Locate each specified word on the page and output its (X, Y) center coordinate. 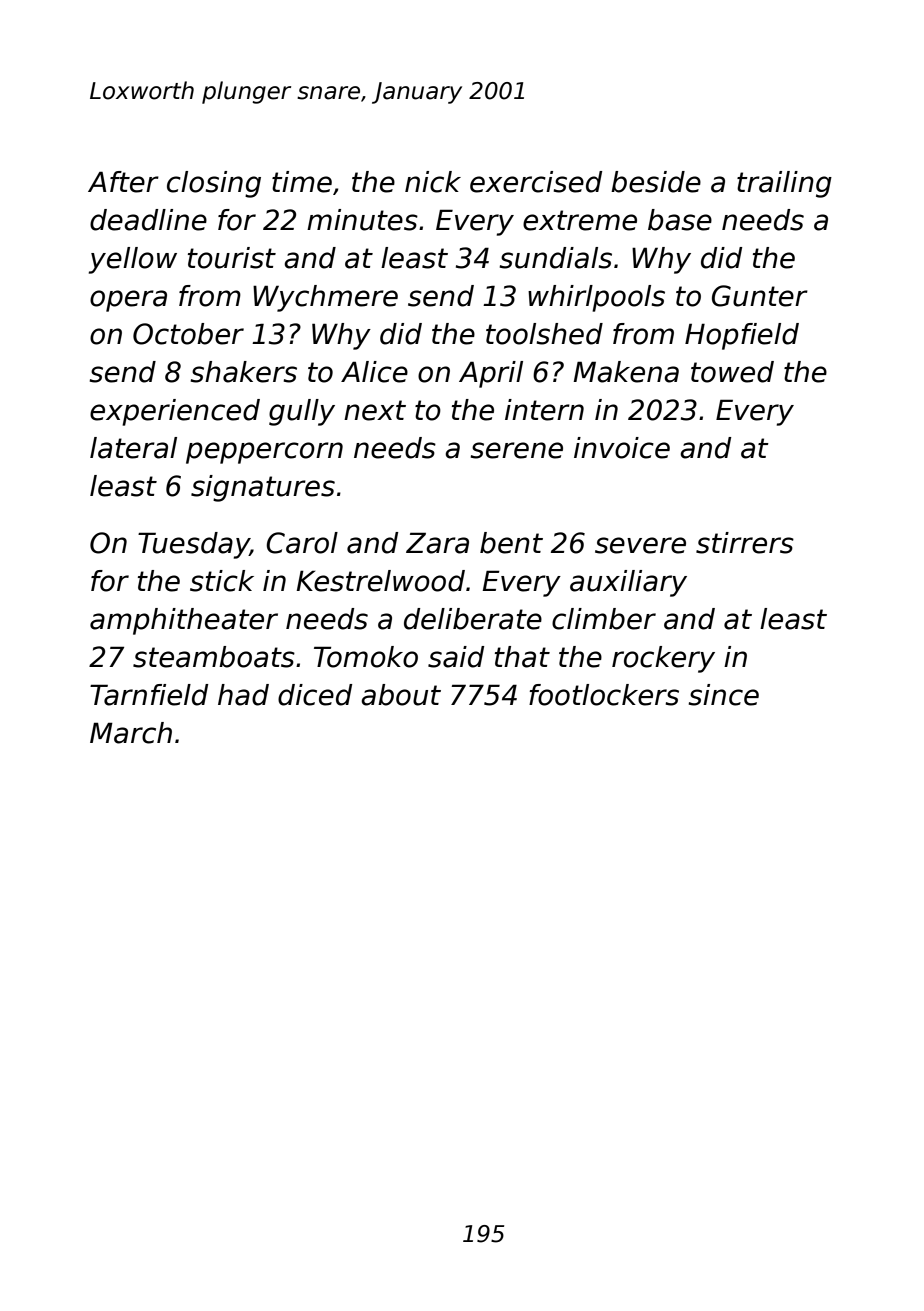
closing (214, 184)
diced (315, 695)
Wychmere (325, 298)
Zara (437, 543)
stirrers (745, 543)
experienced (175, 412)
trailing (784, 184)
